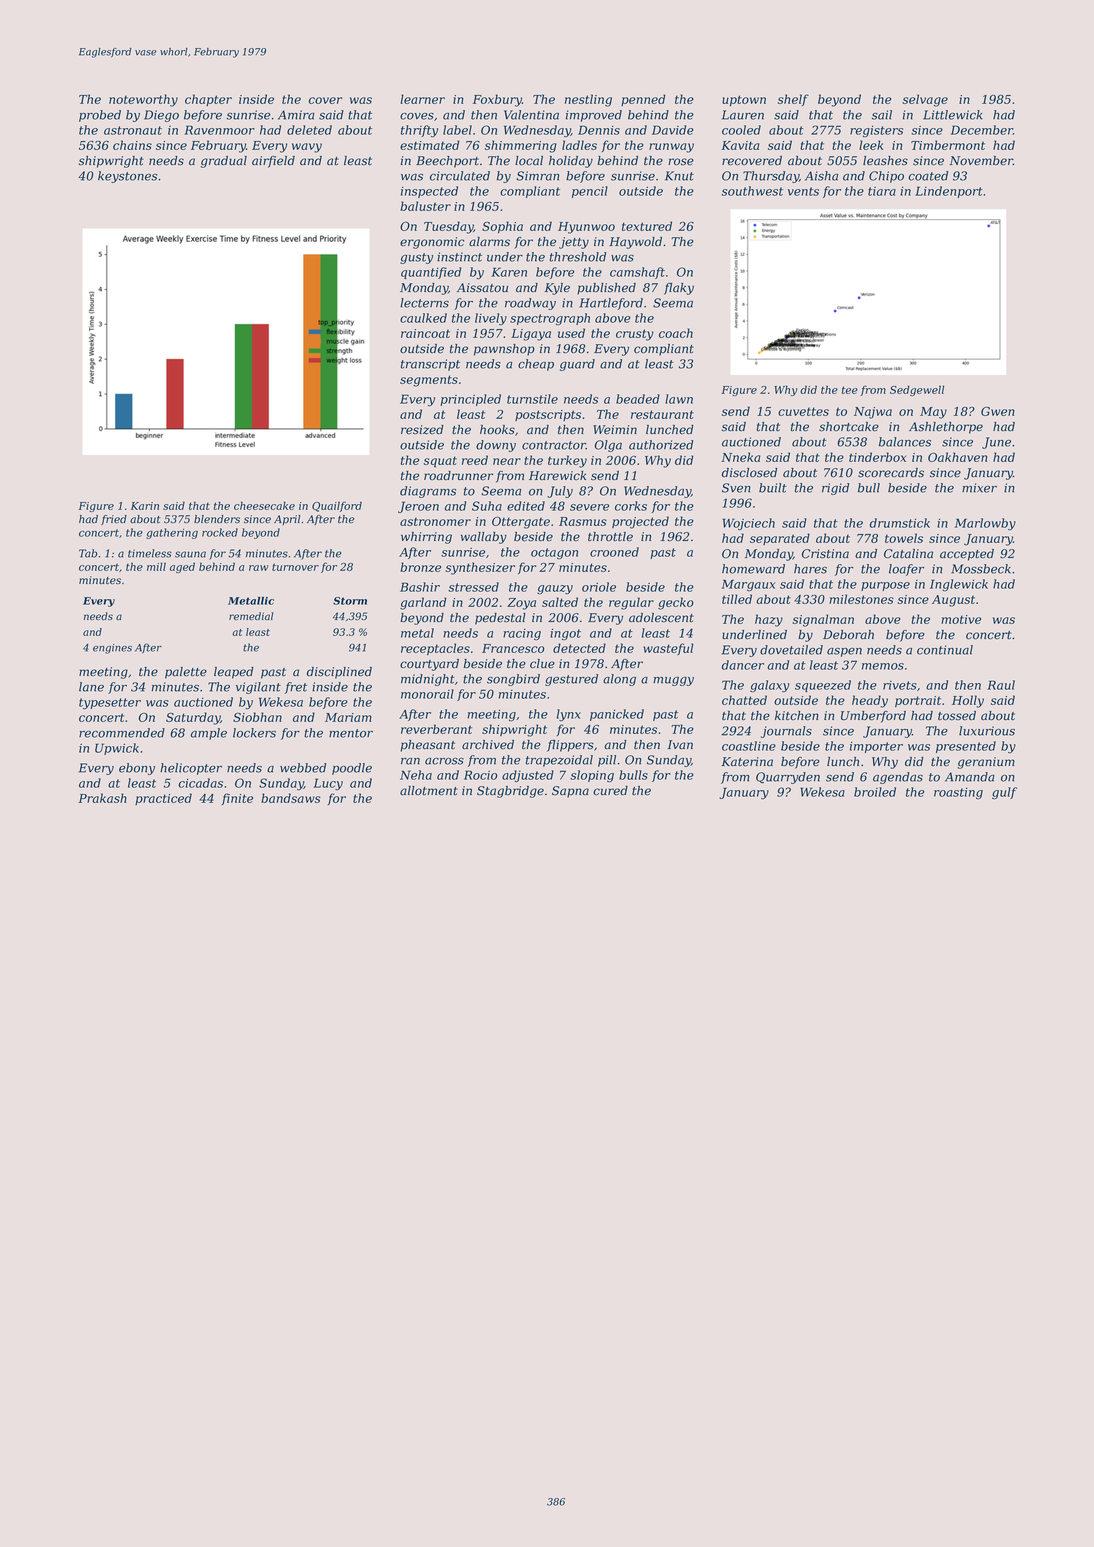 The width and height of the screenshot is (1094, 1547). I want to click on pencil, so click(590, 192).
